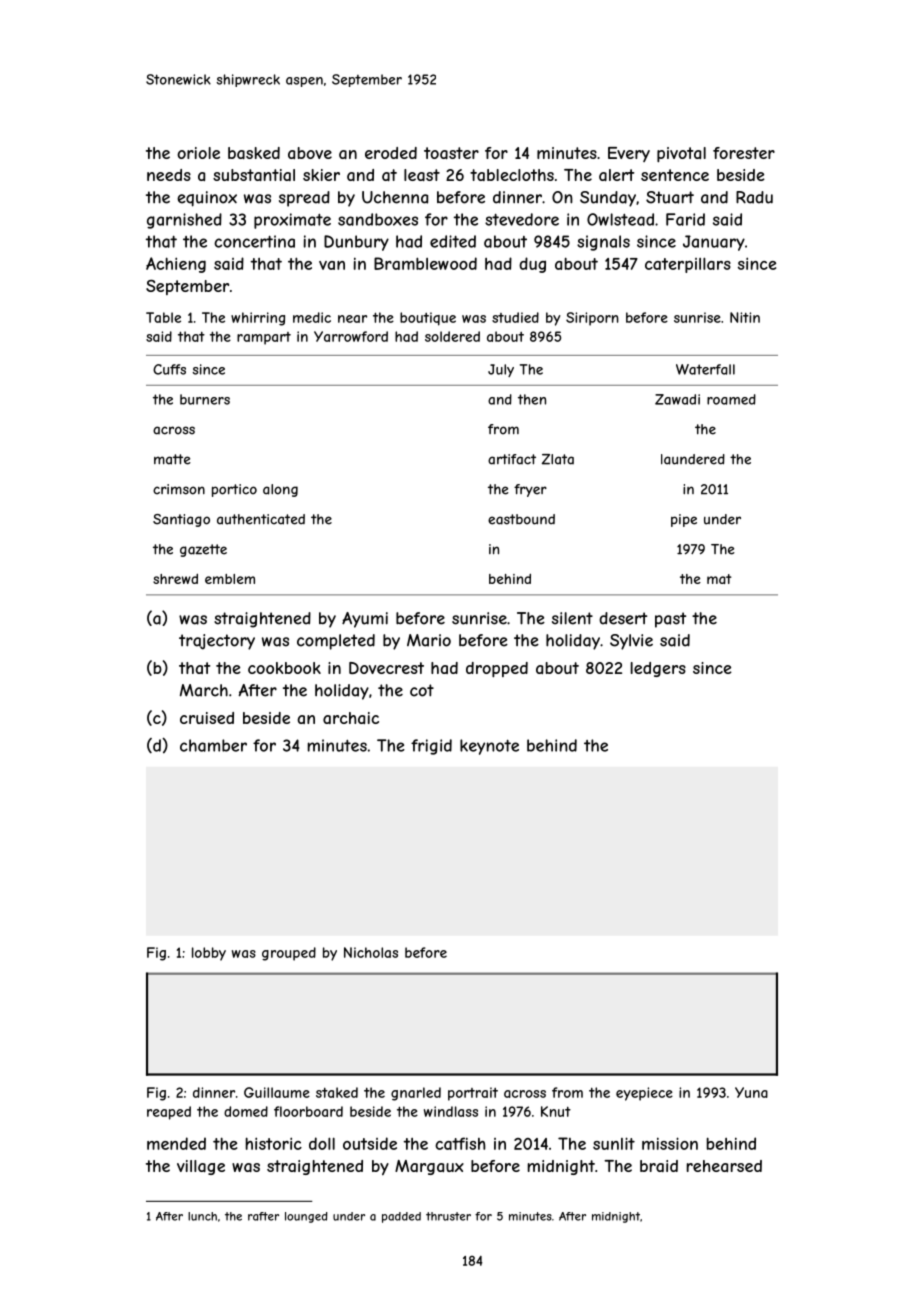 The image size is (924, 1311). I want to click on Nicholas, so click(371, 952).
